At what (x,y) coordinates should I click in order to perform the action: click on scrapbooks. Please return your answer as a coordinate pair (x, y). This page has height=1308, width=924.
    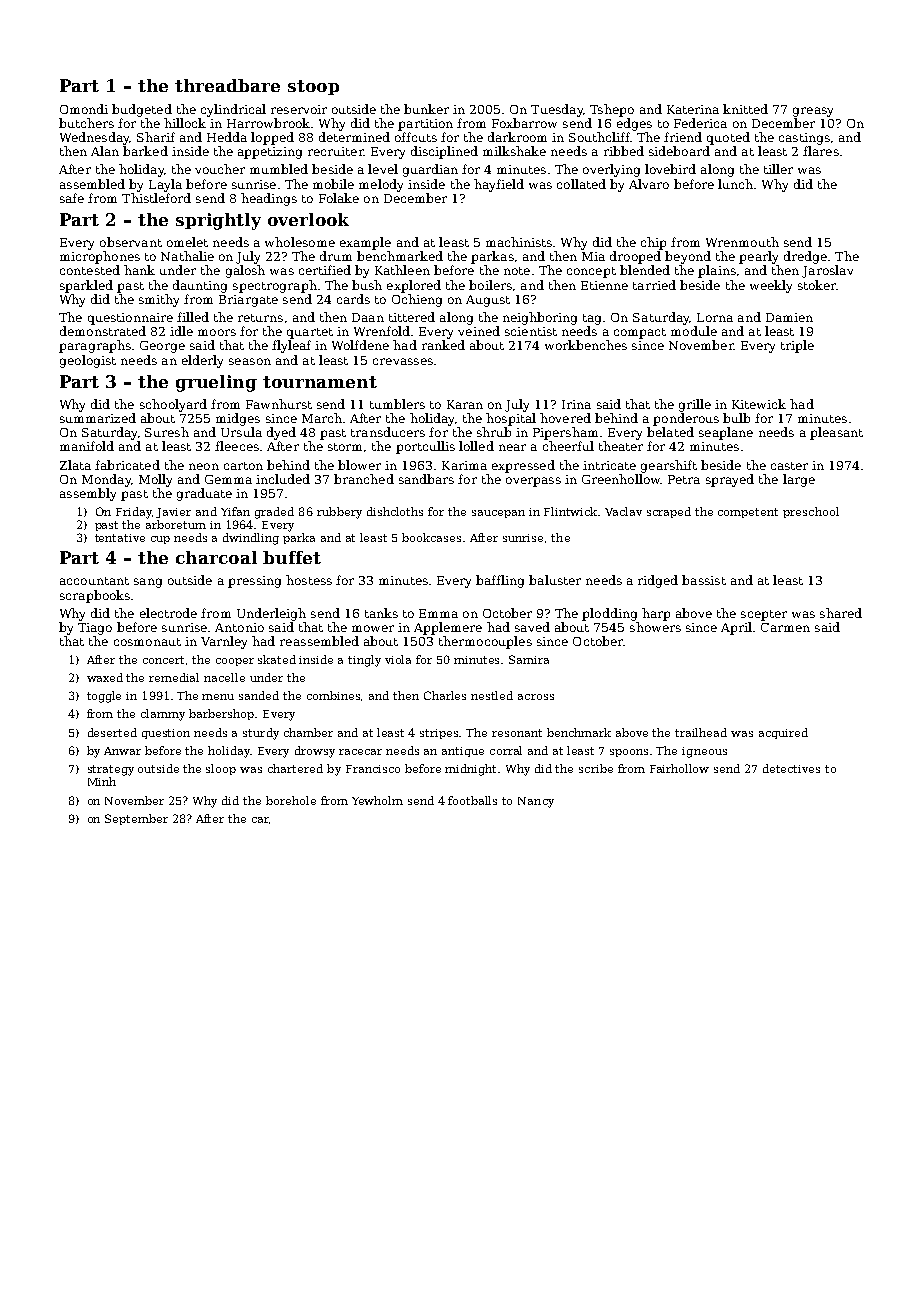
    Looking at the image, I should click on (95, 596).
